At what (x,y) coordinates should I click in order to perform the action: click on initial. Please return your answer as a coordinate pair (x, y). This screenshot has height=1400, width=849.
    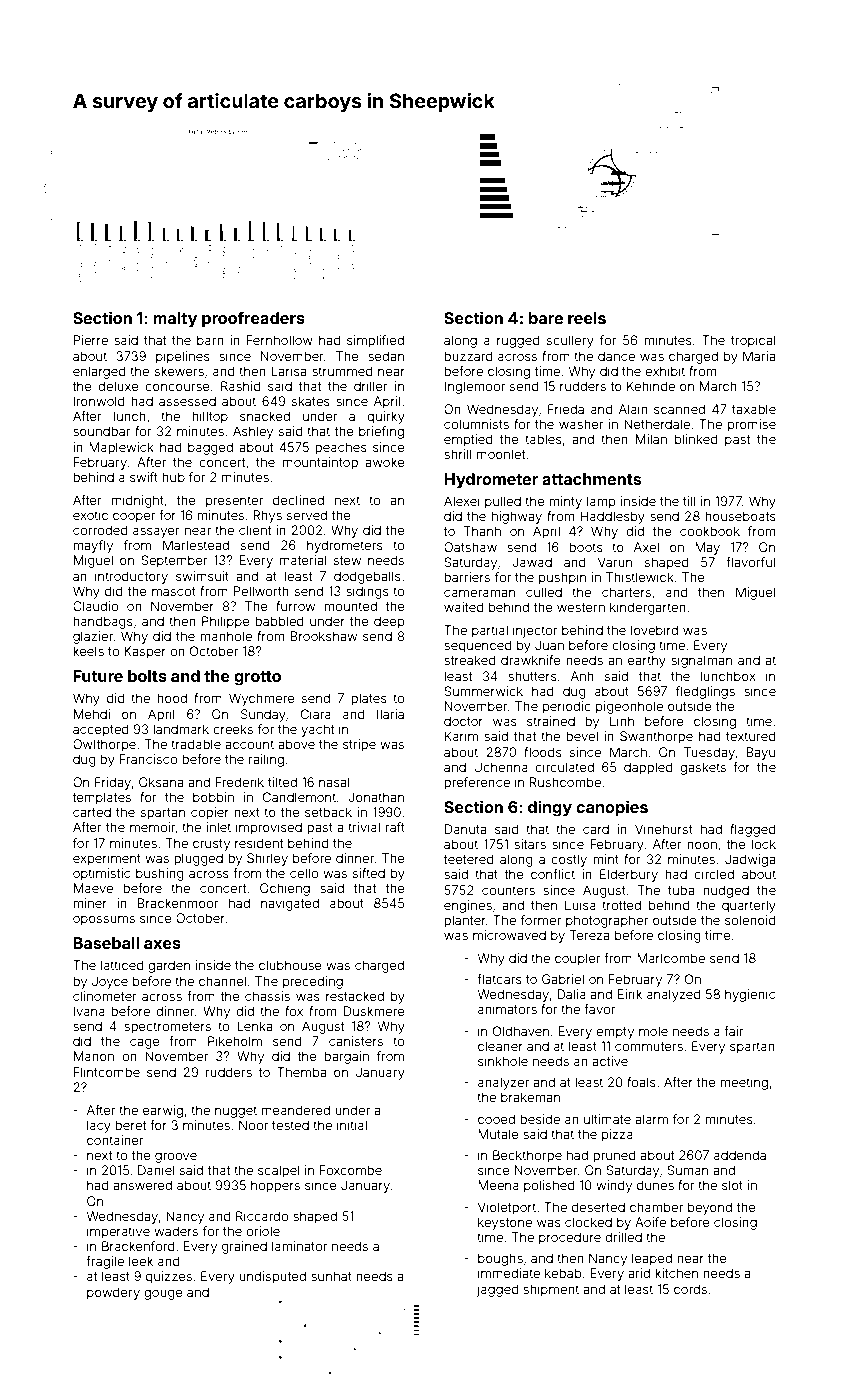
    Looking at the image, I should click on (352, 1125).
